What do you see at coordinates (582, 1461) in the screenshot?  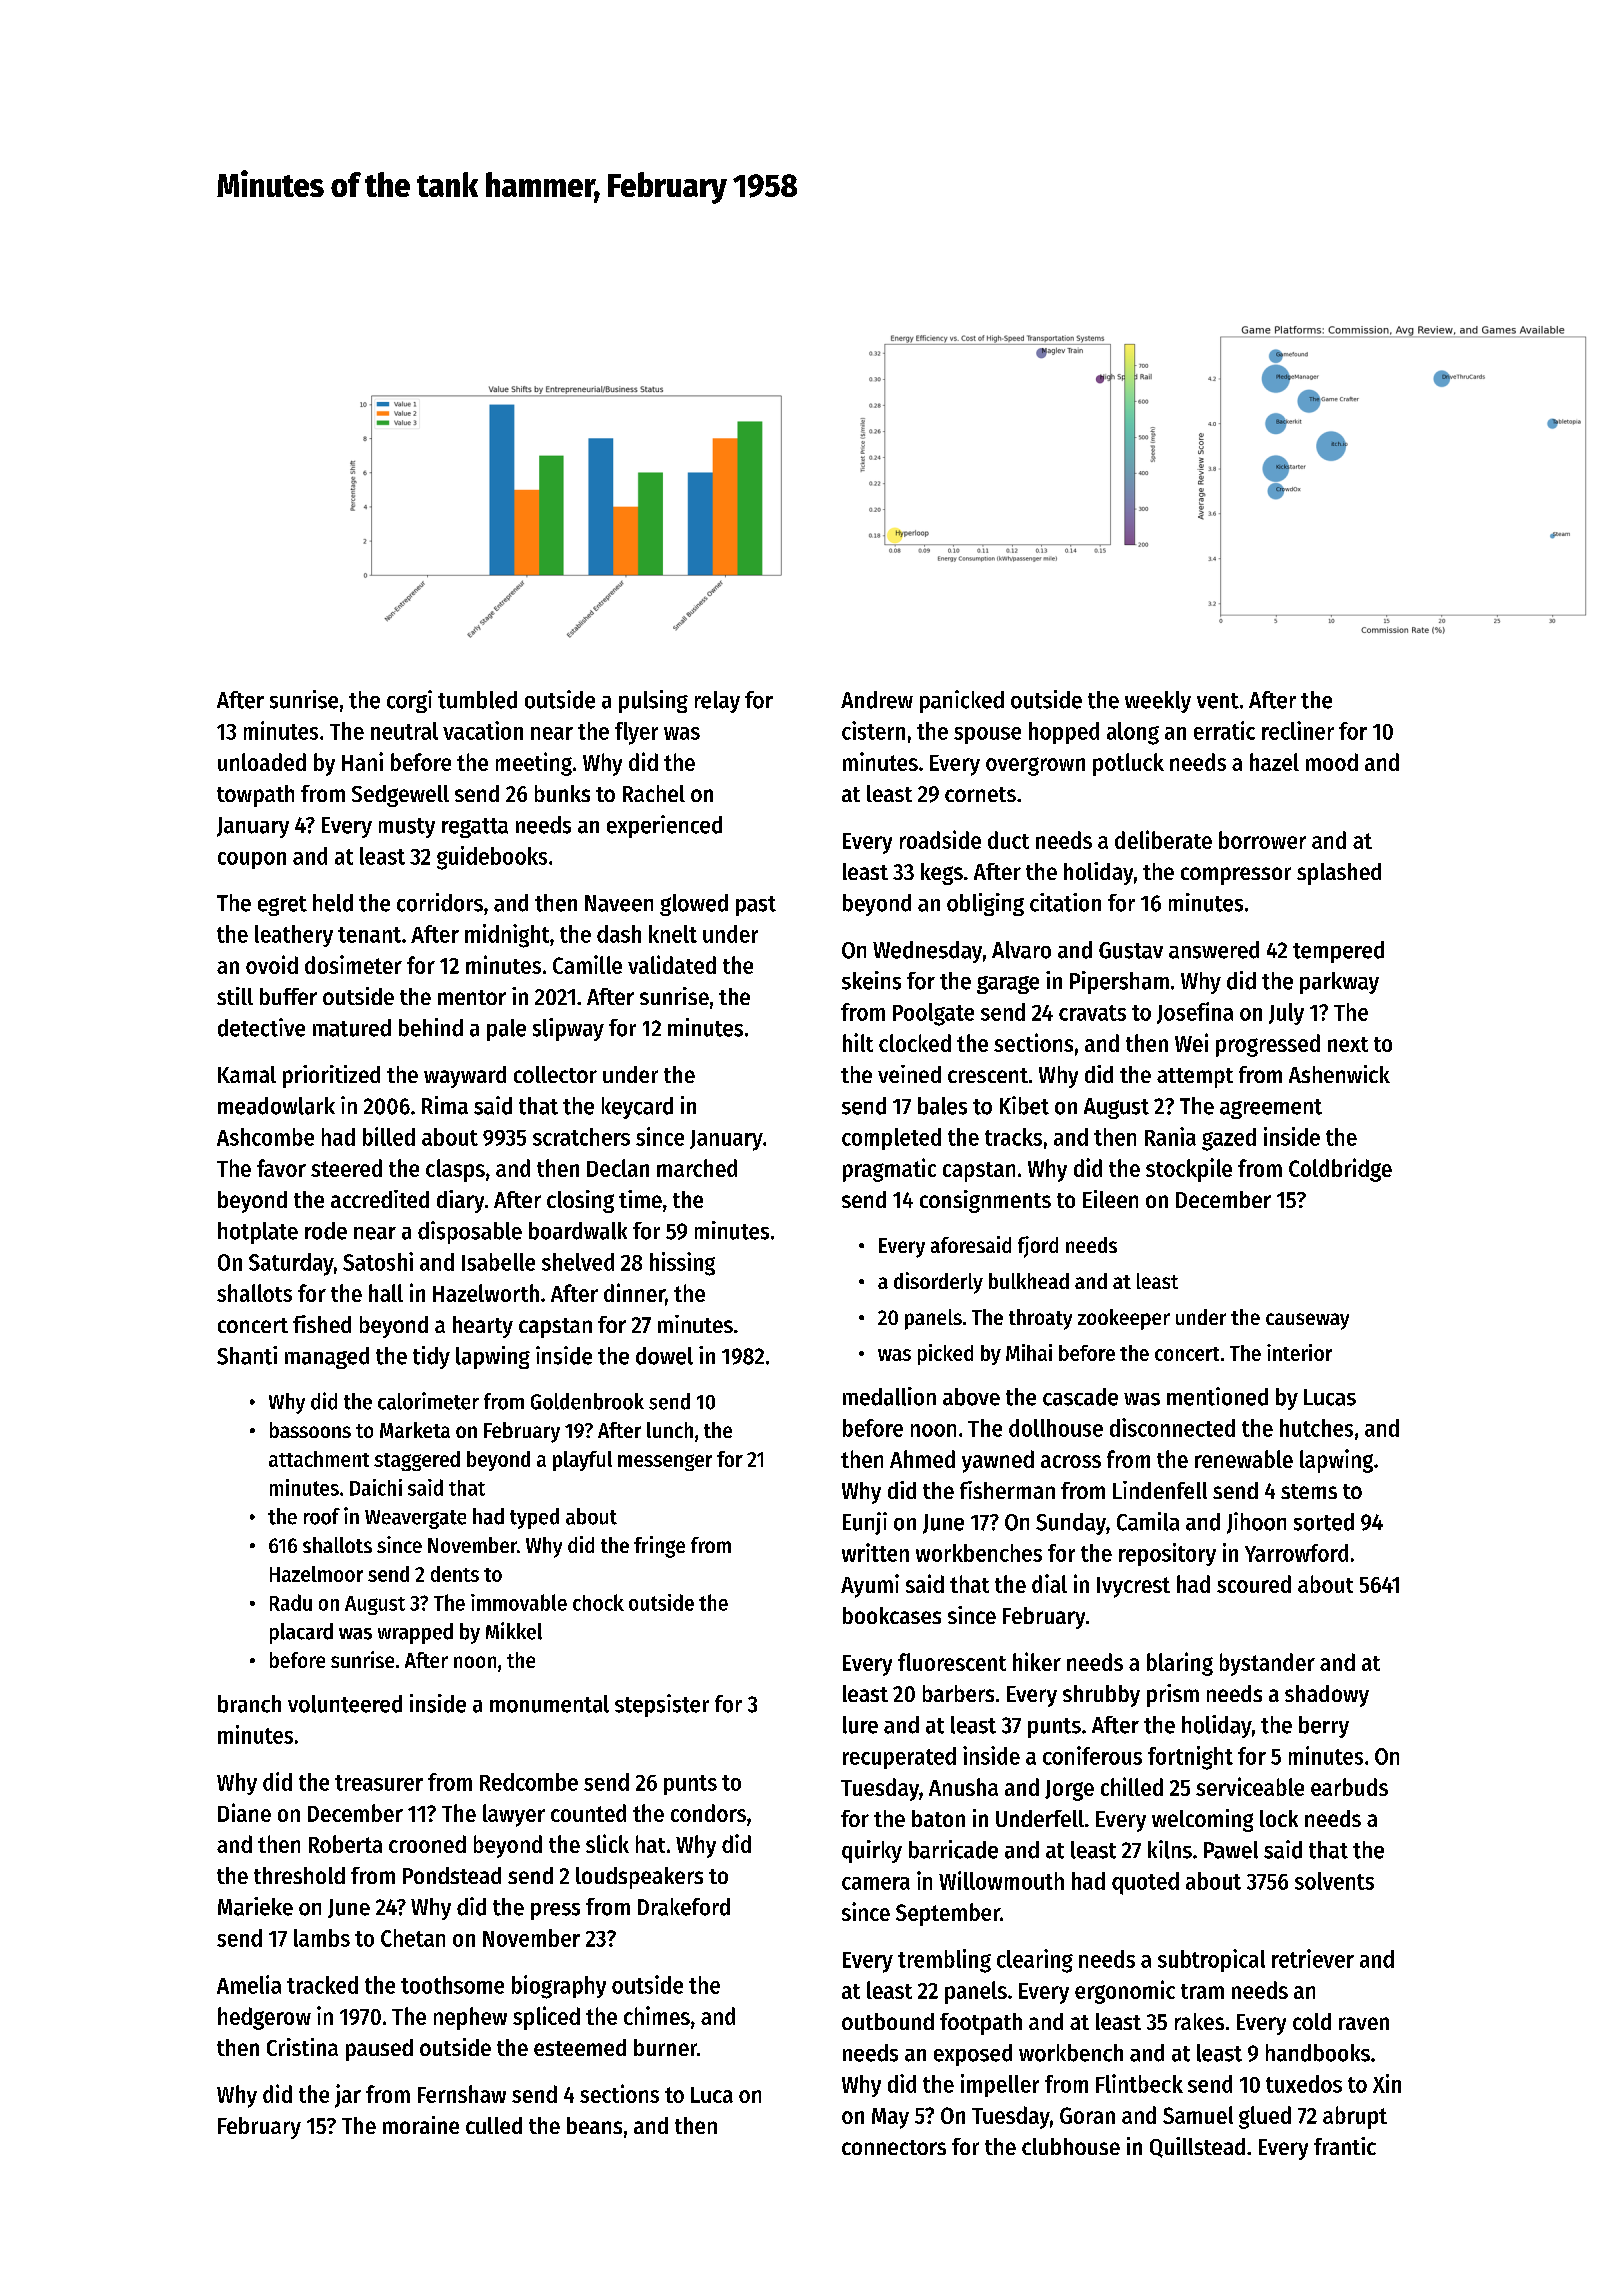 I see `playful` at bounding box center [582, 1461].
